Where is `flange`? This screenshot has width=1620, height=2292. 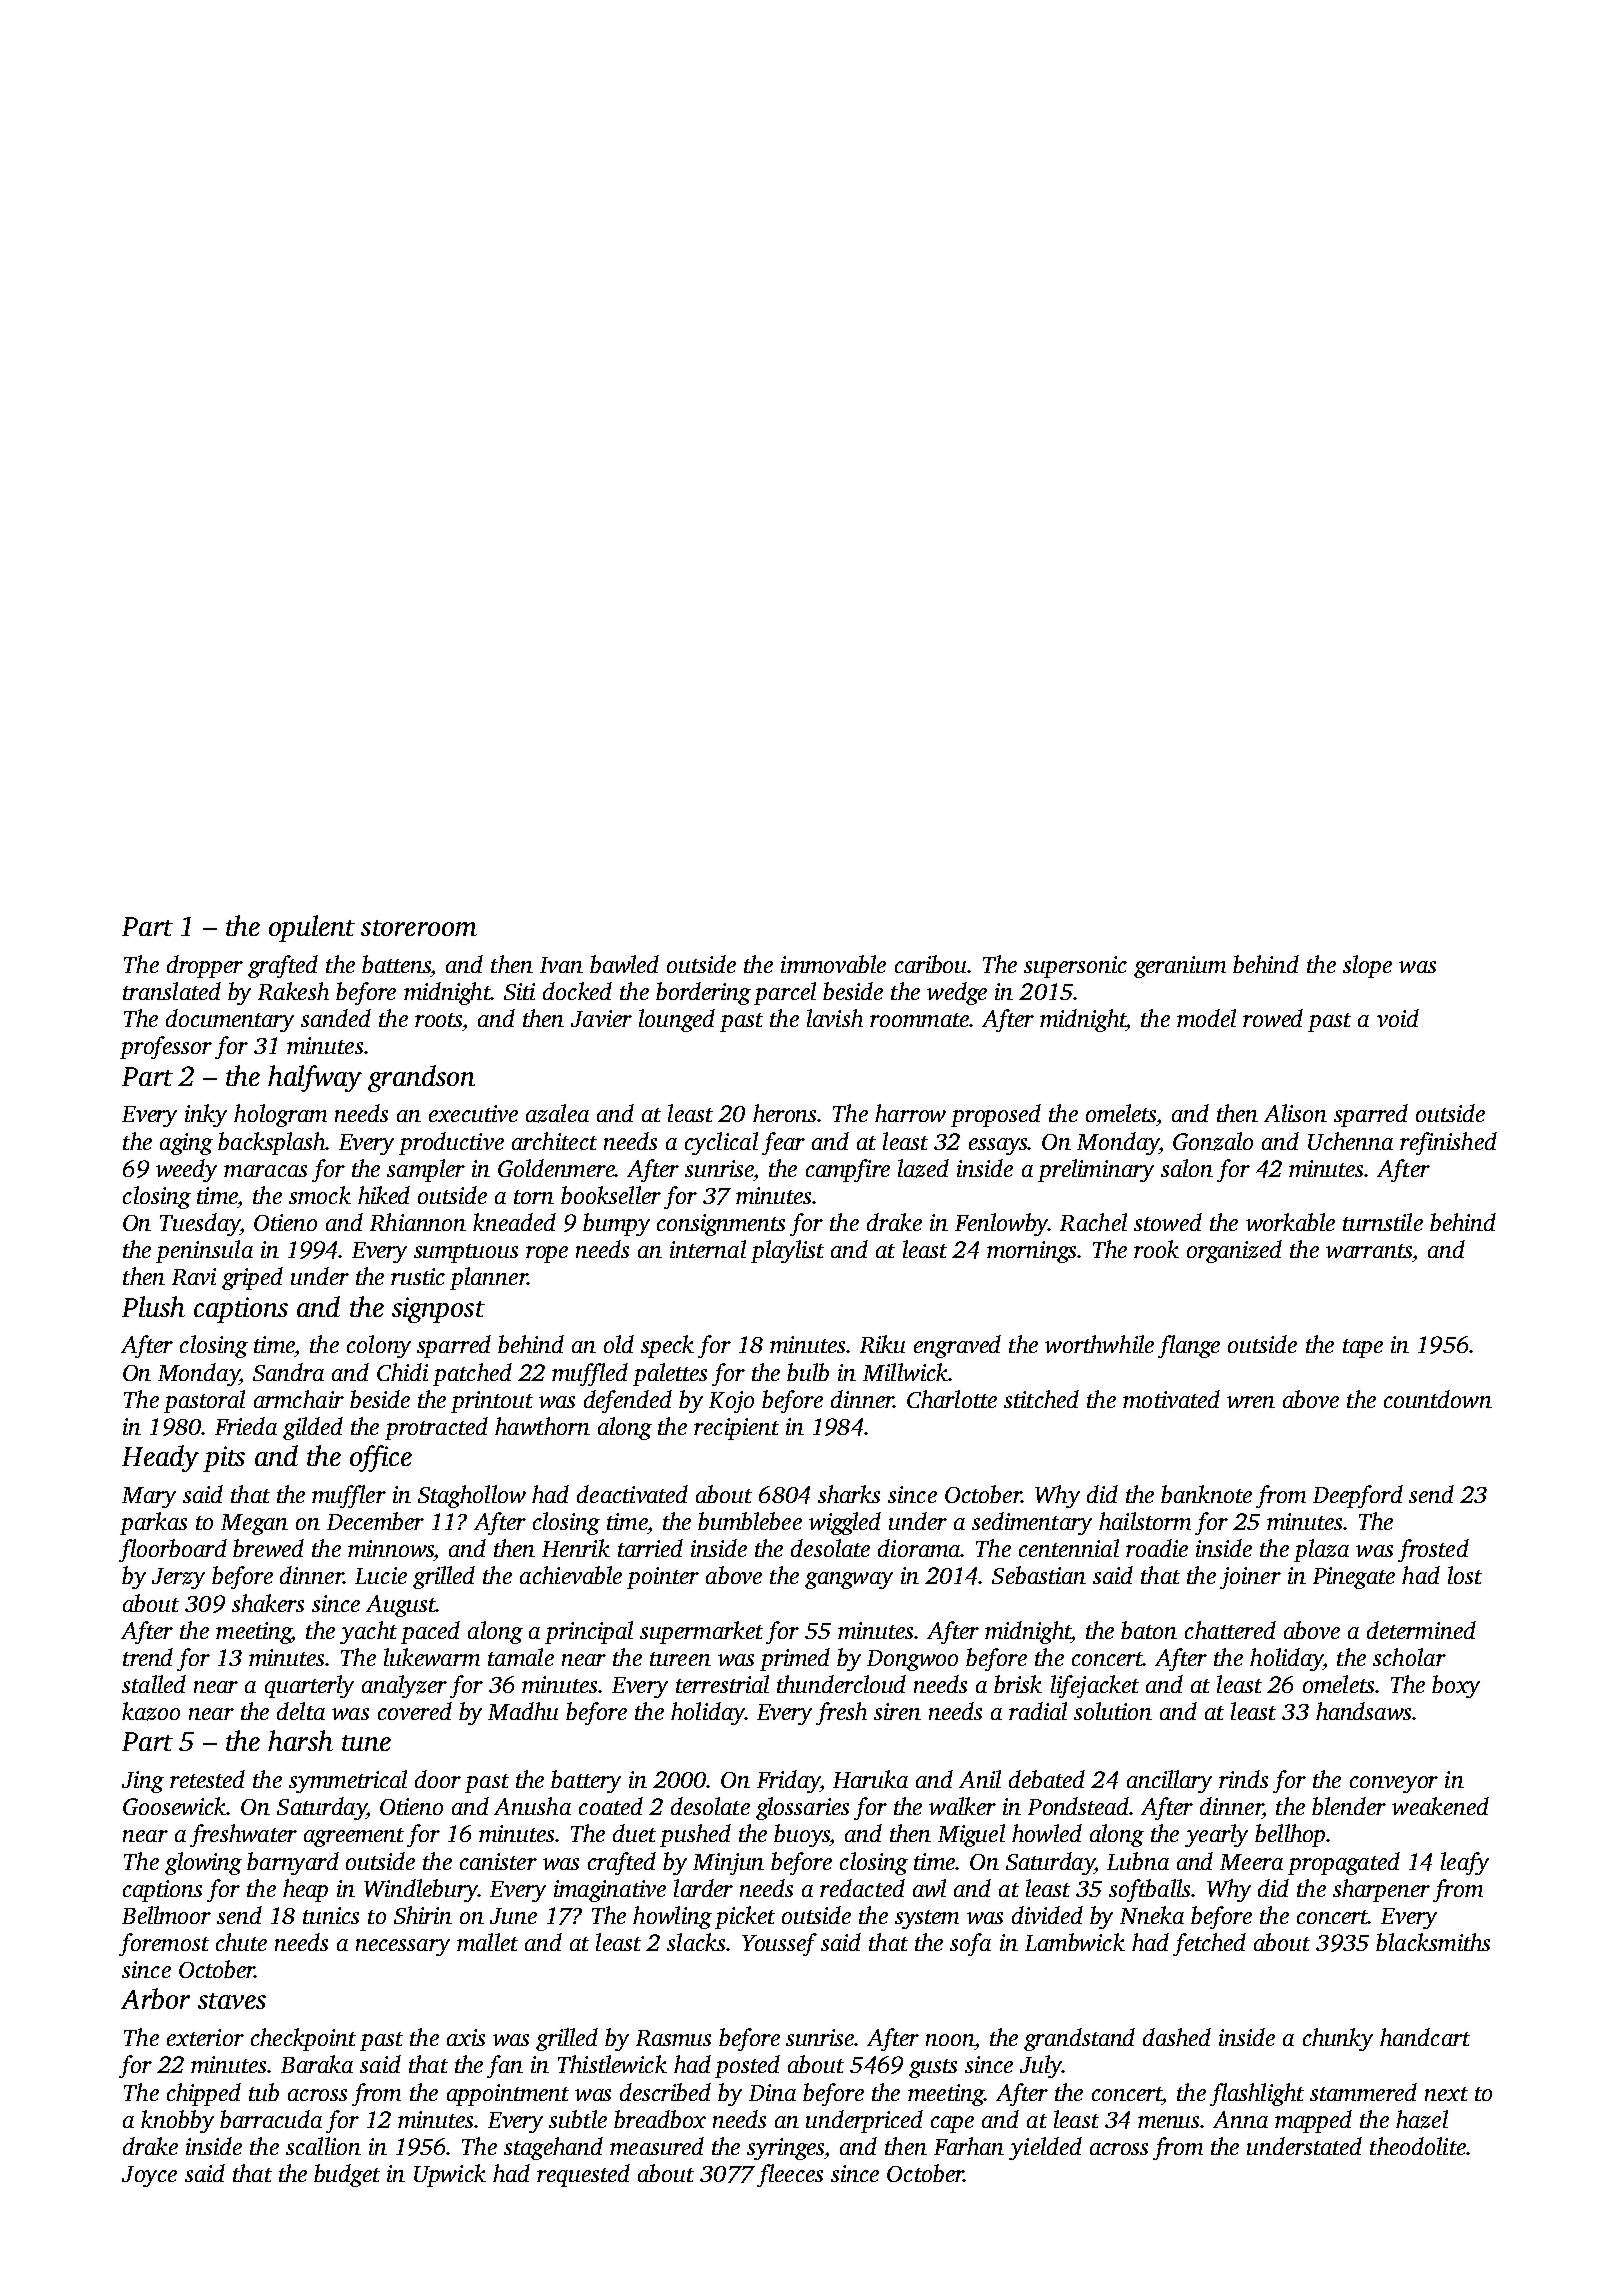 flange is located at coordinates (1189, 1346).
